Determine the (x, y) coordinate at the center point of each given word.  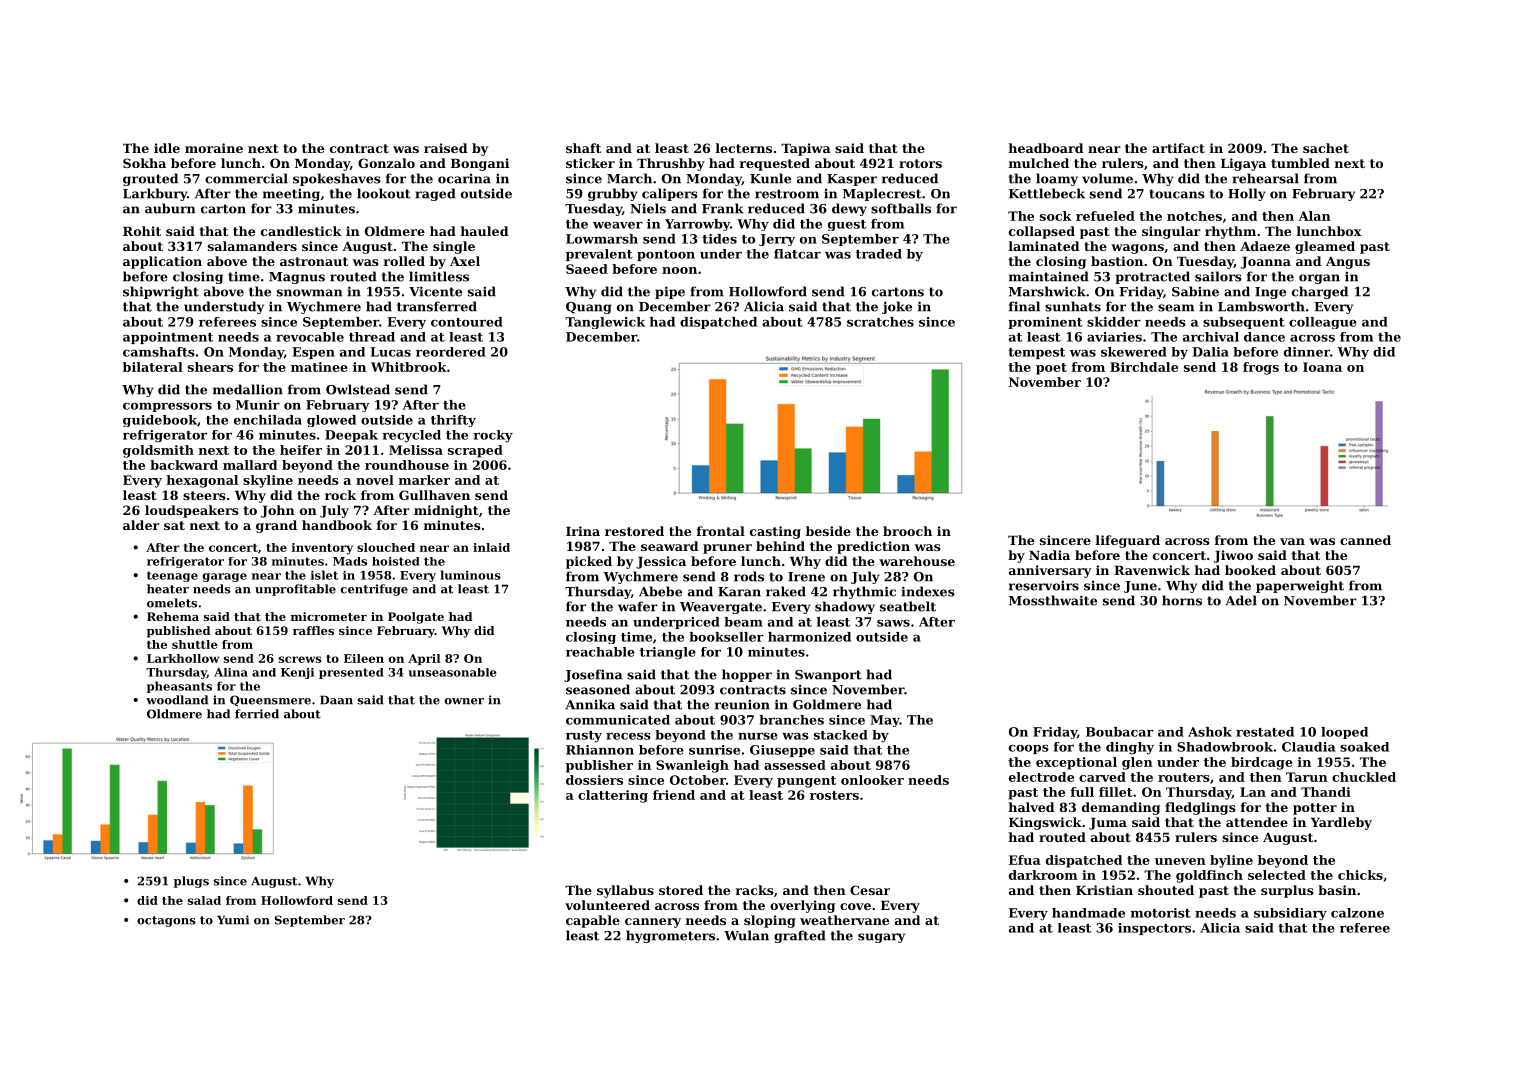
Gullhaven (434, 495)
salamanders (252, 246)
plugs (191, 882)
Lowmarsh (602, 239)
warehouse (917, 561)
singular (1171, 232)
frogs (1261, 368)
